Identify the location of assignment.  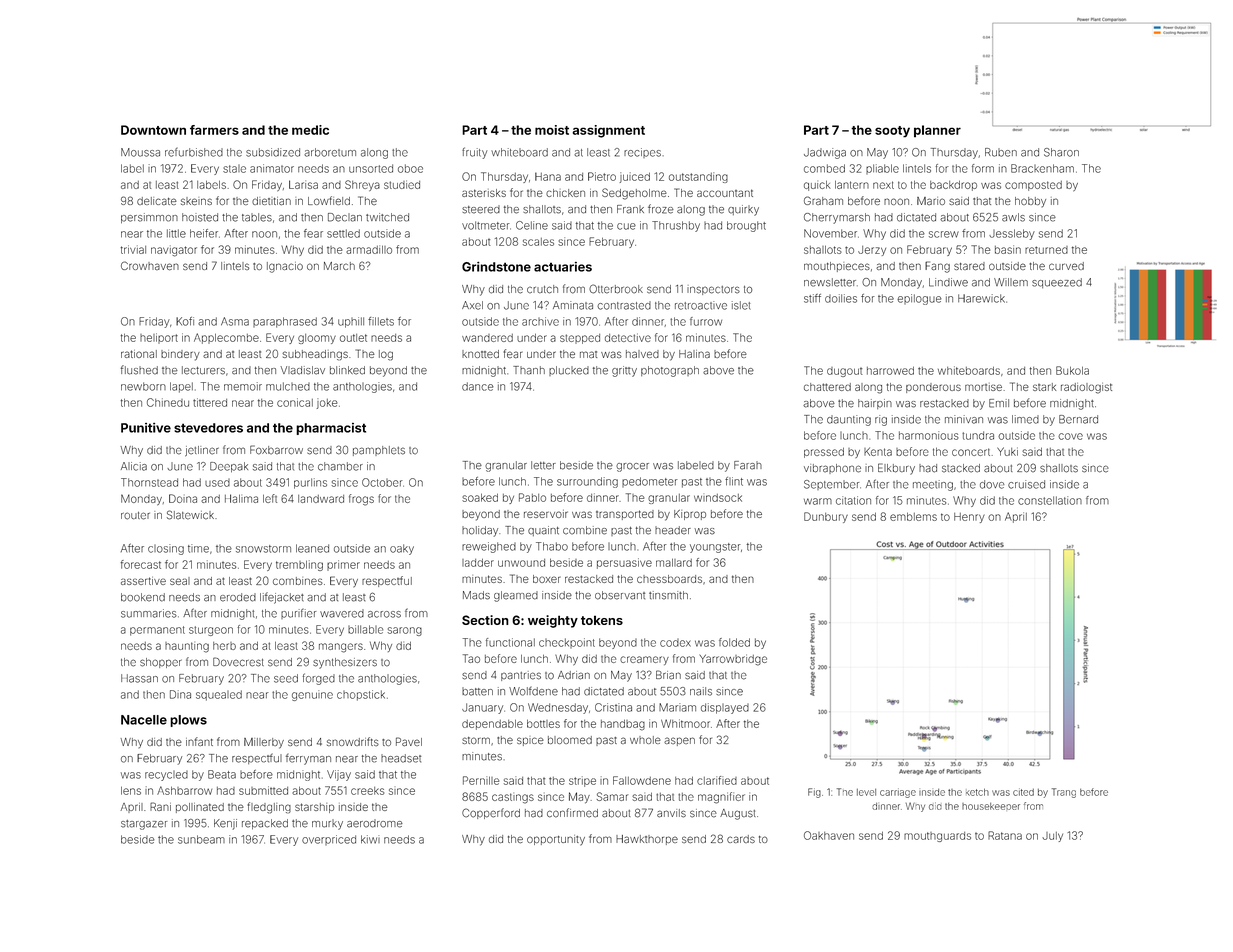
(609, 131).
